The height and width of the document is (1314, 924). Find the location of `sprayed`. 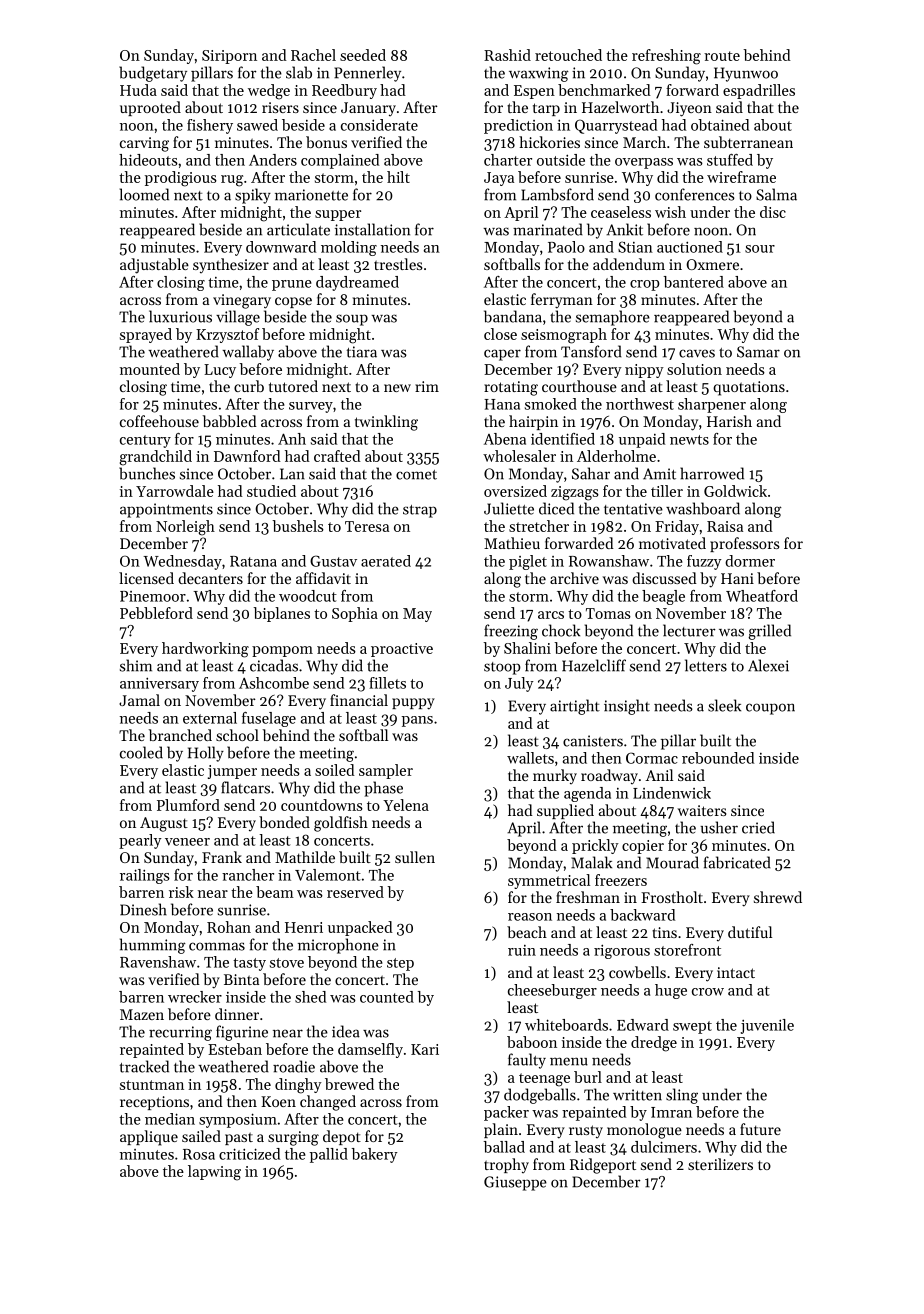

sprayed is located at coordinates (146, 335).
